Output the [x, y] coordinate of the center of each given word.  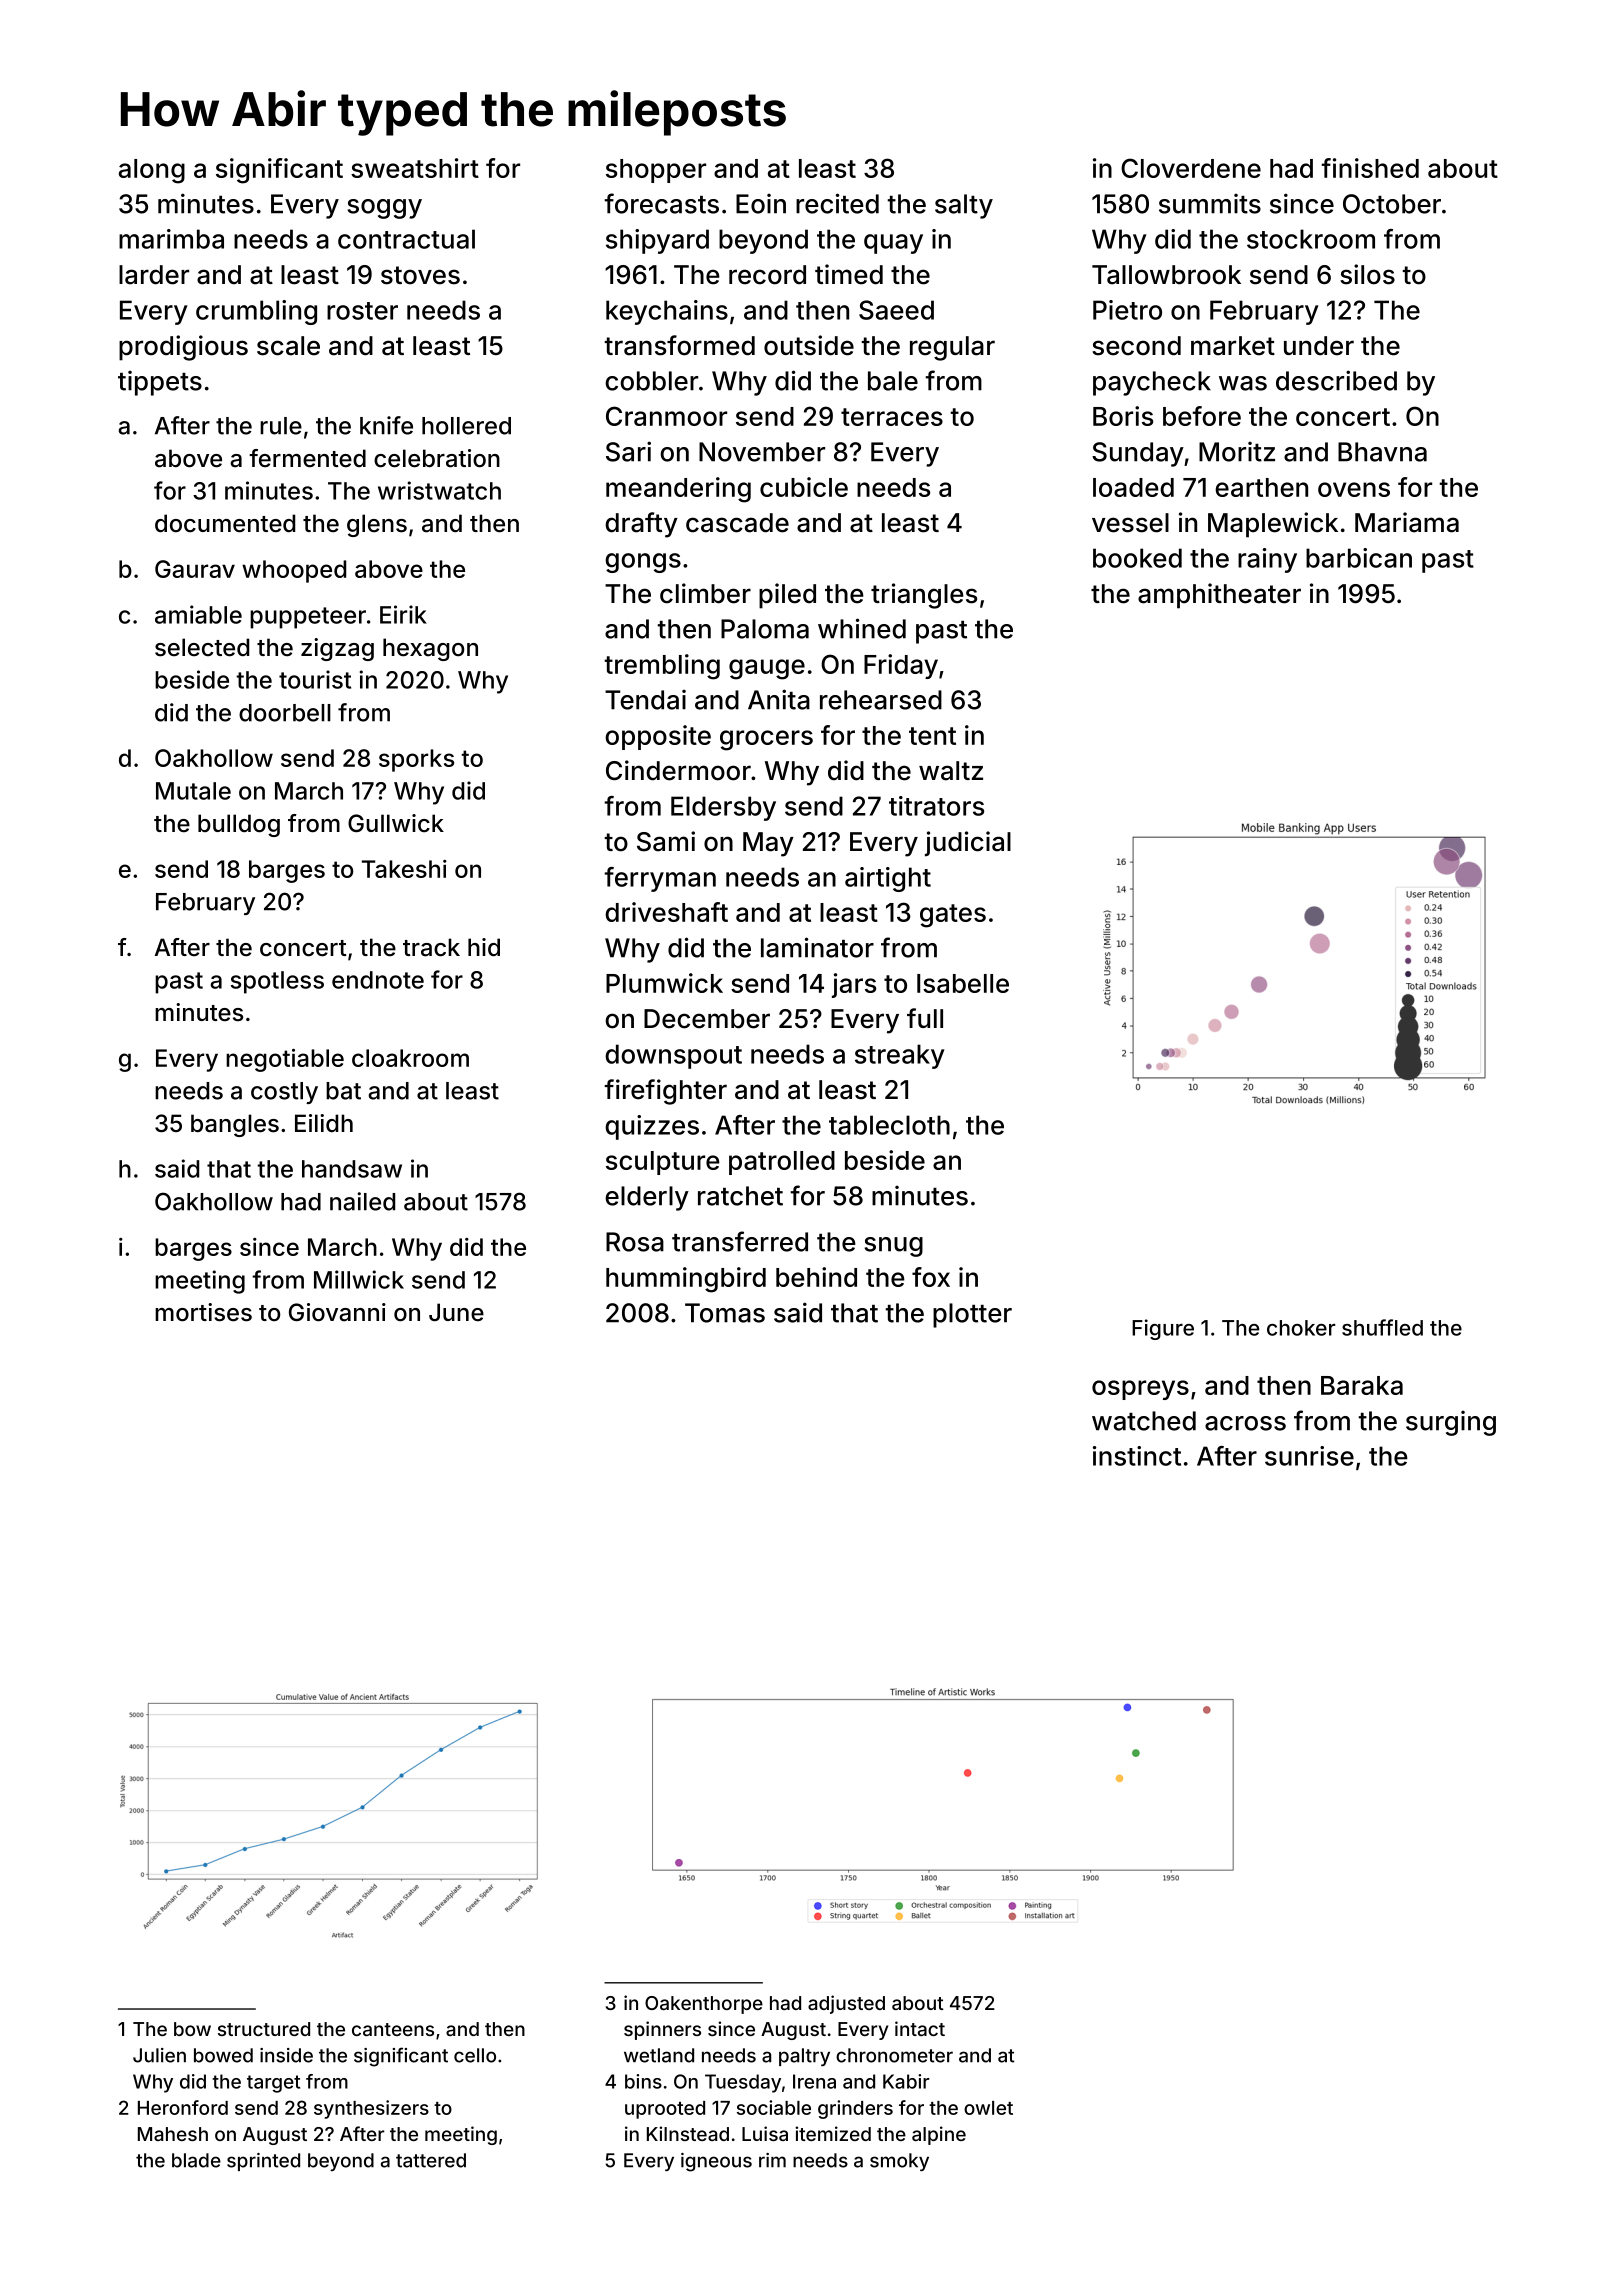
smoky [899, 2162]
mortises [203, 1312]
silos [1367, 274]
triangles [924, 596]
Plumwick [664, 983]
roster [362, 311]
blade [196, 2160]
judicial [968, 844]
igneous [716, 2162]
